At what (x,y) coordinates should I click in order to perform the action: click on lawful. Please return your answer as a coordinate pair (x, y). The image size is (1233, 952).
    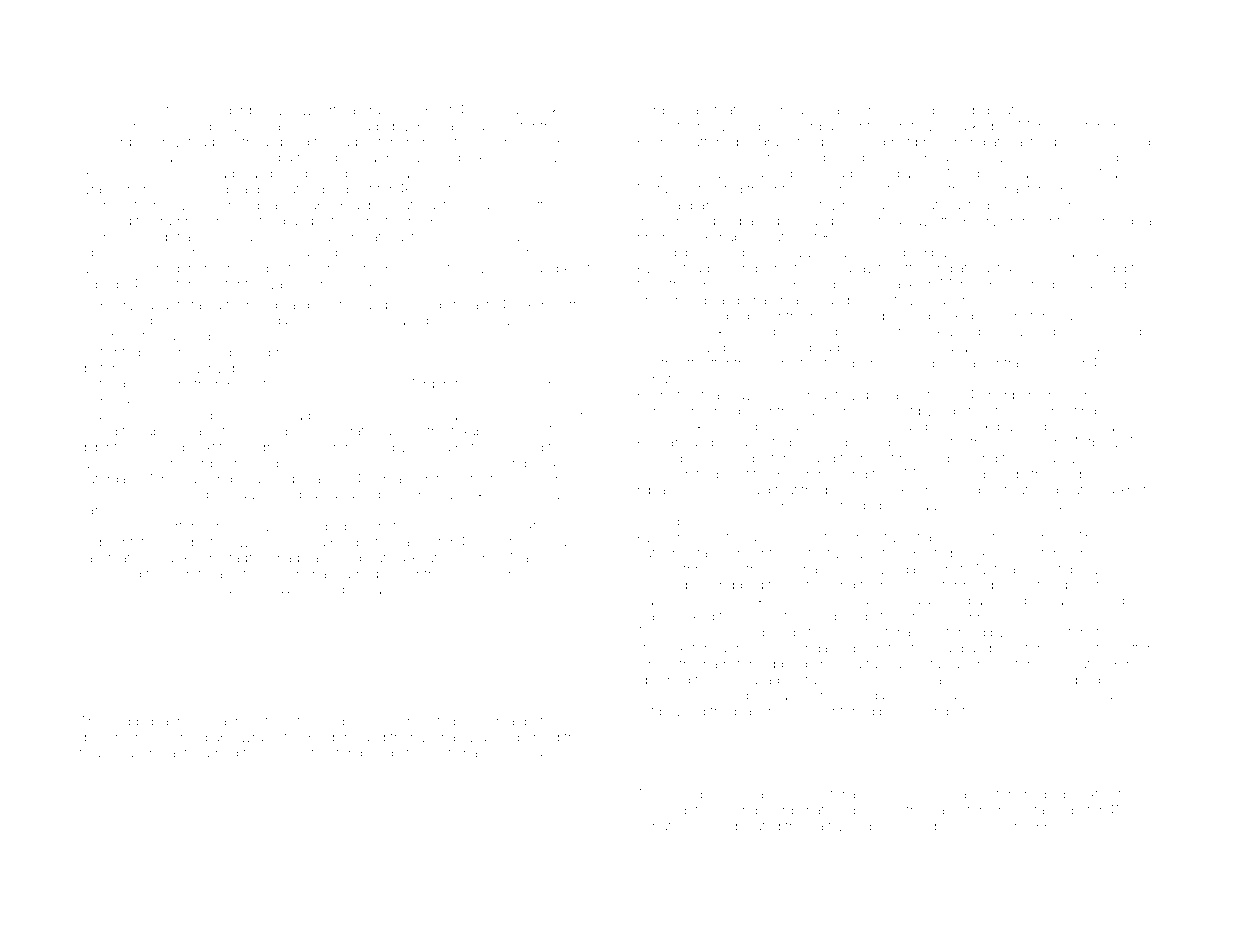
    Looking at the image, I should click on (874, 268).
